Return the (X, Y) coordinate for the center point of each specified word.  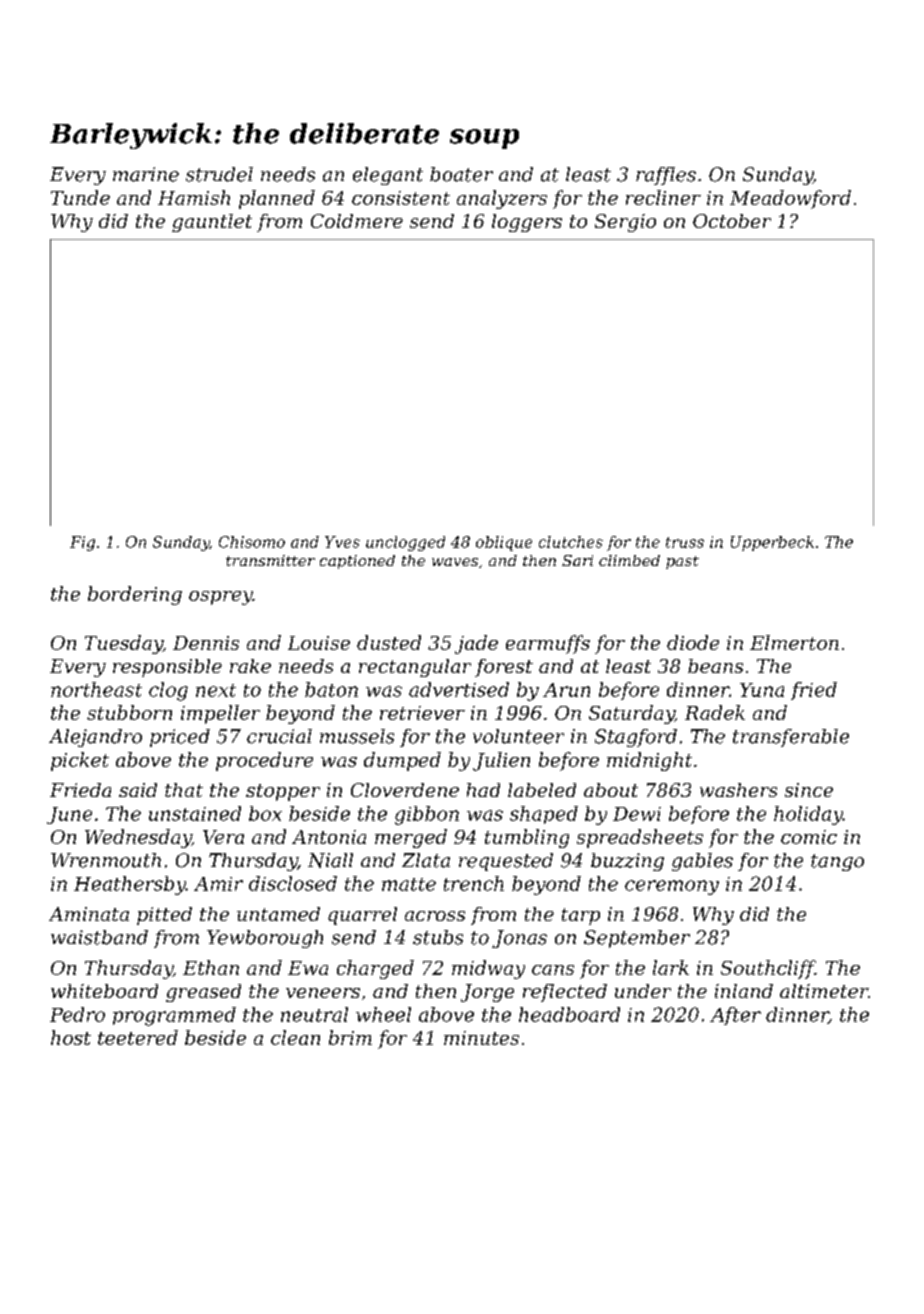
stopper (283, 792)
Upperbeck (772, 543)
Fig (82, 543)
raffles (666, 176)
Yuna (762, 690)
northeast (96, 689)
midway (488, 969)
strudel (219, 174)
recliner (663, 197)
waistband (99, 937)
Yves (342, 542)
